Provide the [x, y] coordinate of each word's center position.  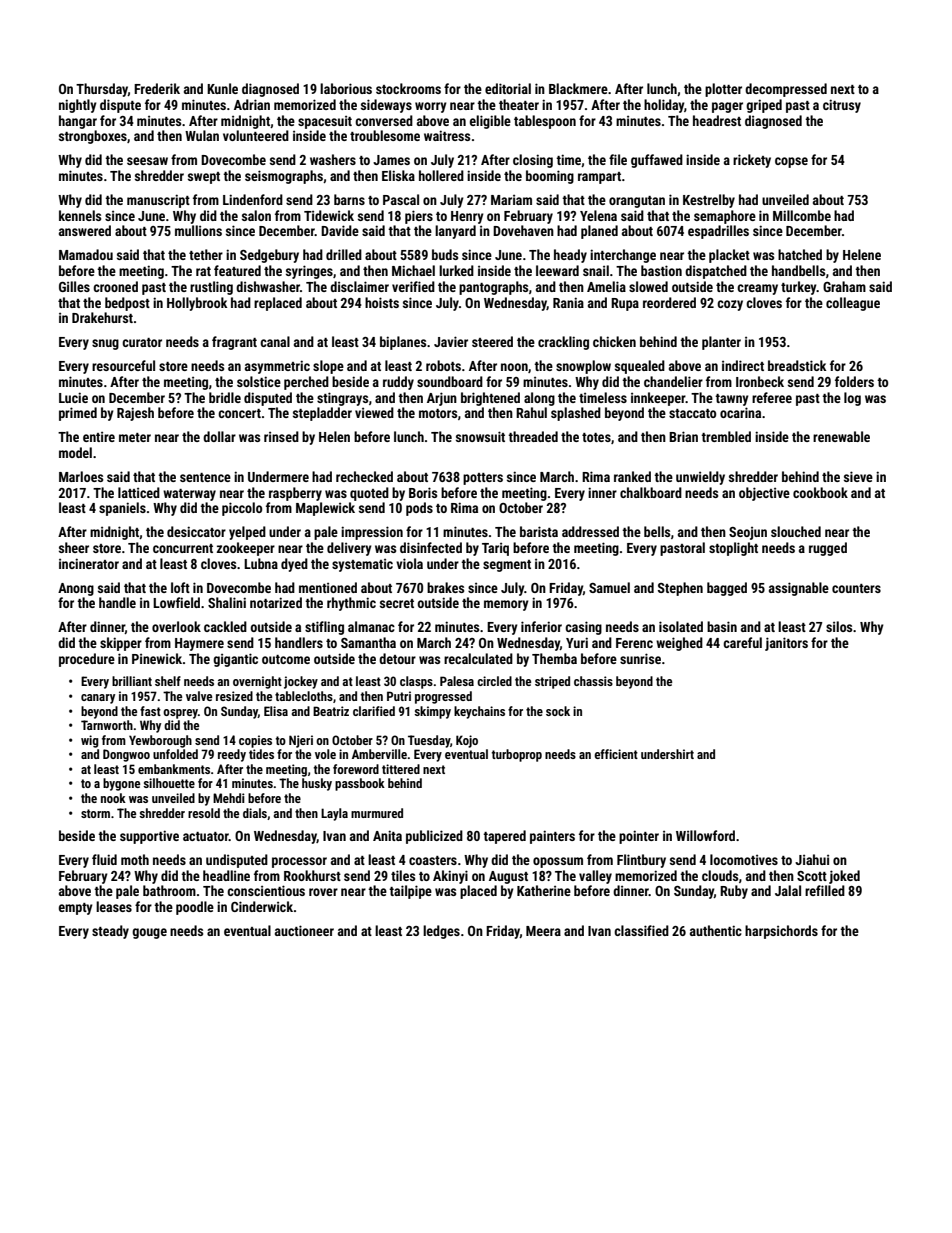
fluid [104, 859]
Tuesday [429, 741]
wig [90, 741]
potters [483, 479]
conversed [384, 120]
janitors [786, 644]
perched [306, 383]
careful [742, 642]
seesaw [147, 161]
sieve [858, 476]
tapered [504, 837]
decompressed [786, 90]
